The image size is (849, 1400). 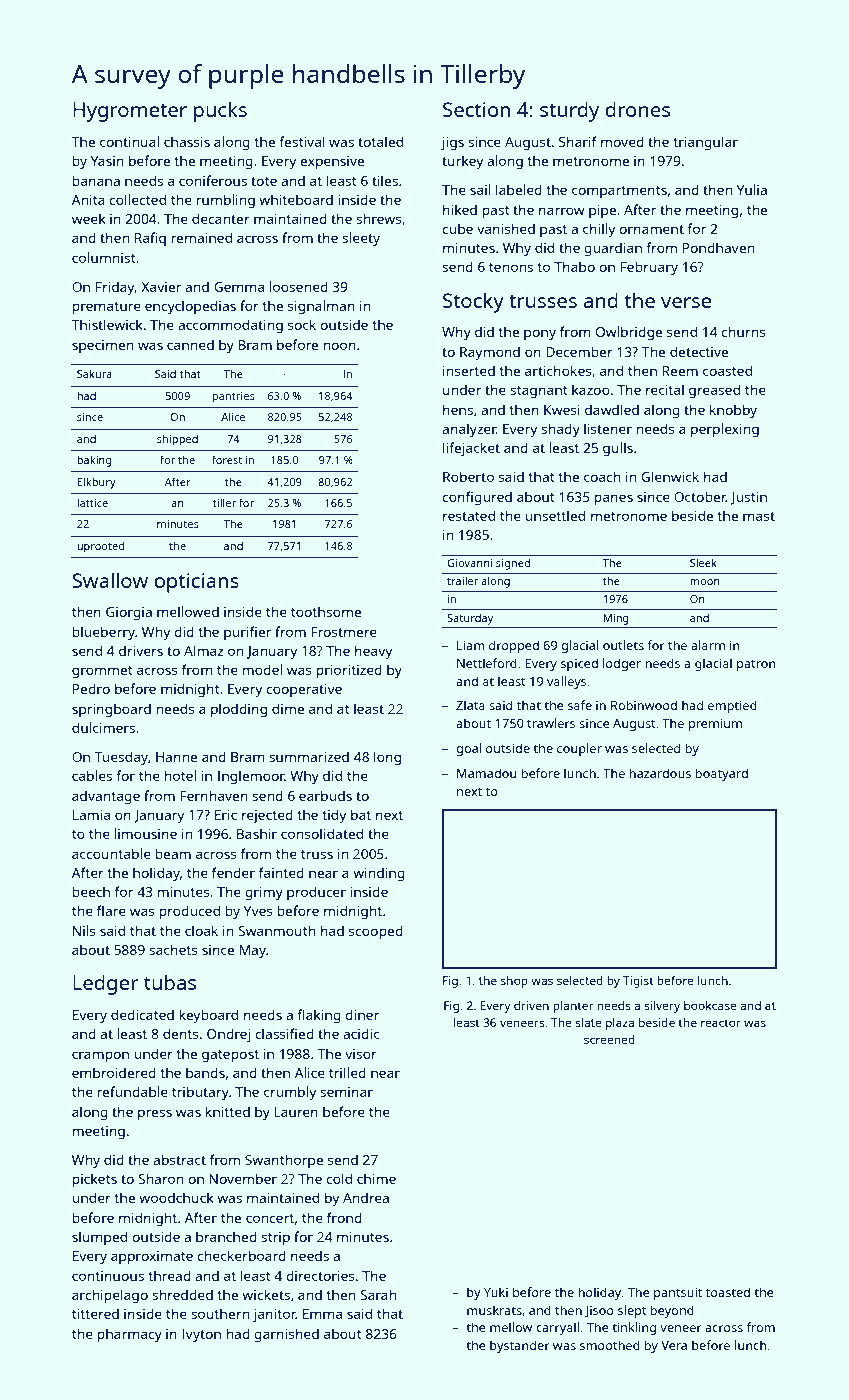 What do you see at coordinates (346, 1092) in the screenshot?
I see `seminar` at bounding box center [346, 1092].
